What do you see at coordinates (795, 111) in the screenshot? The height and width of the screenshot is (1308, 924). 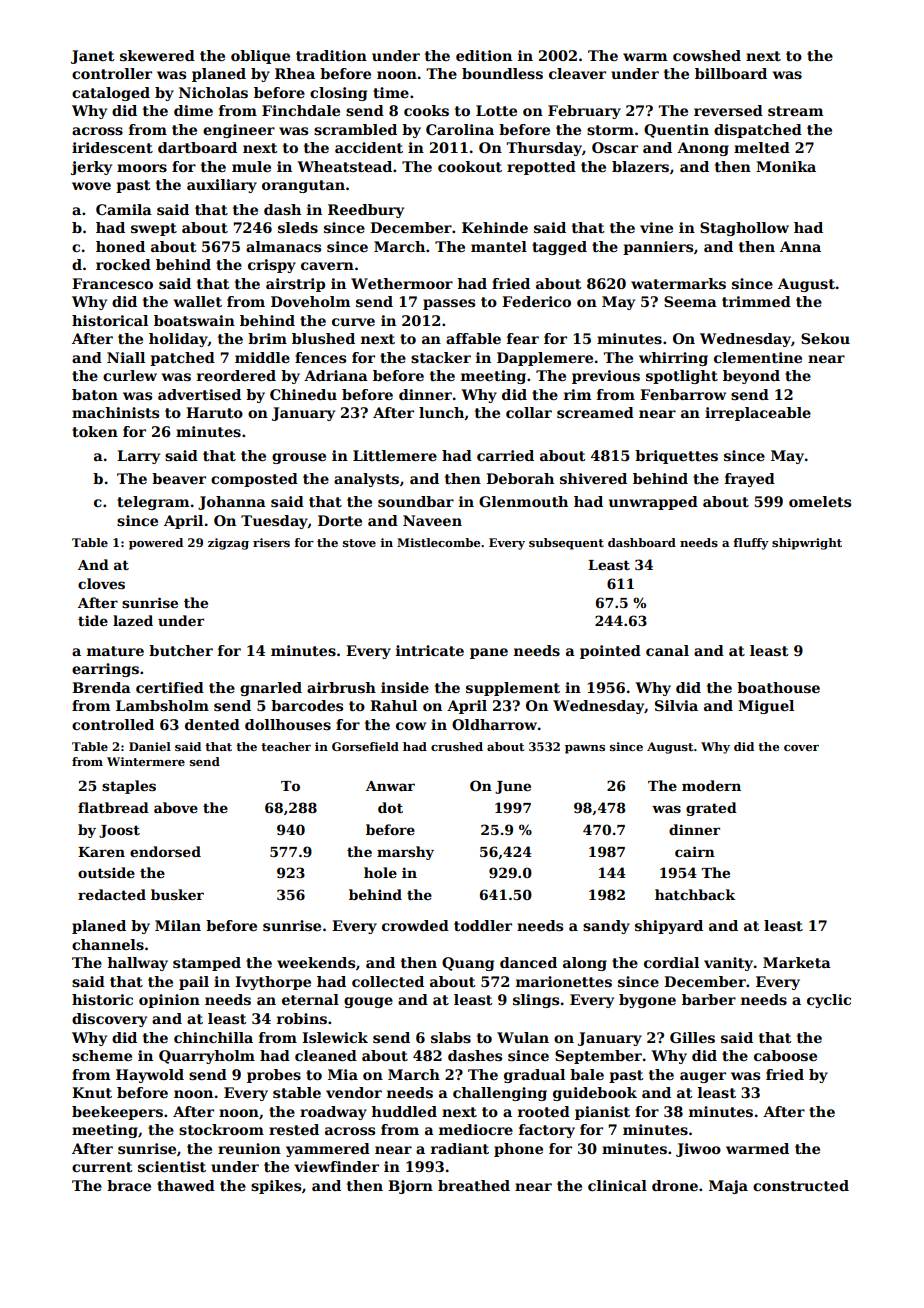 I see `stream` at bounding box center [795, 111].
